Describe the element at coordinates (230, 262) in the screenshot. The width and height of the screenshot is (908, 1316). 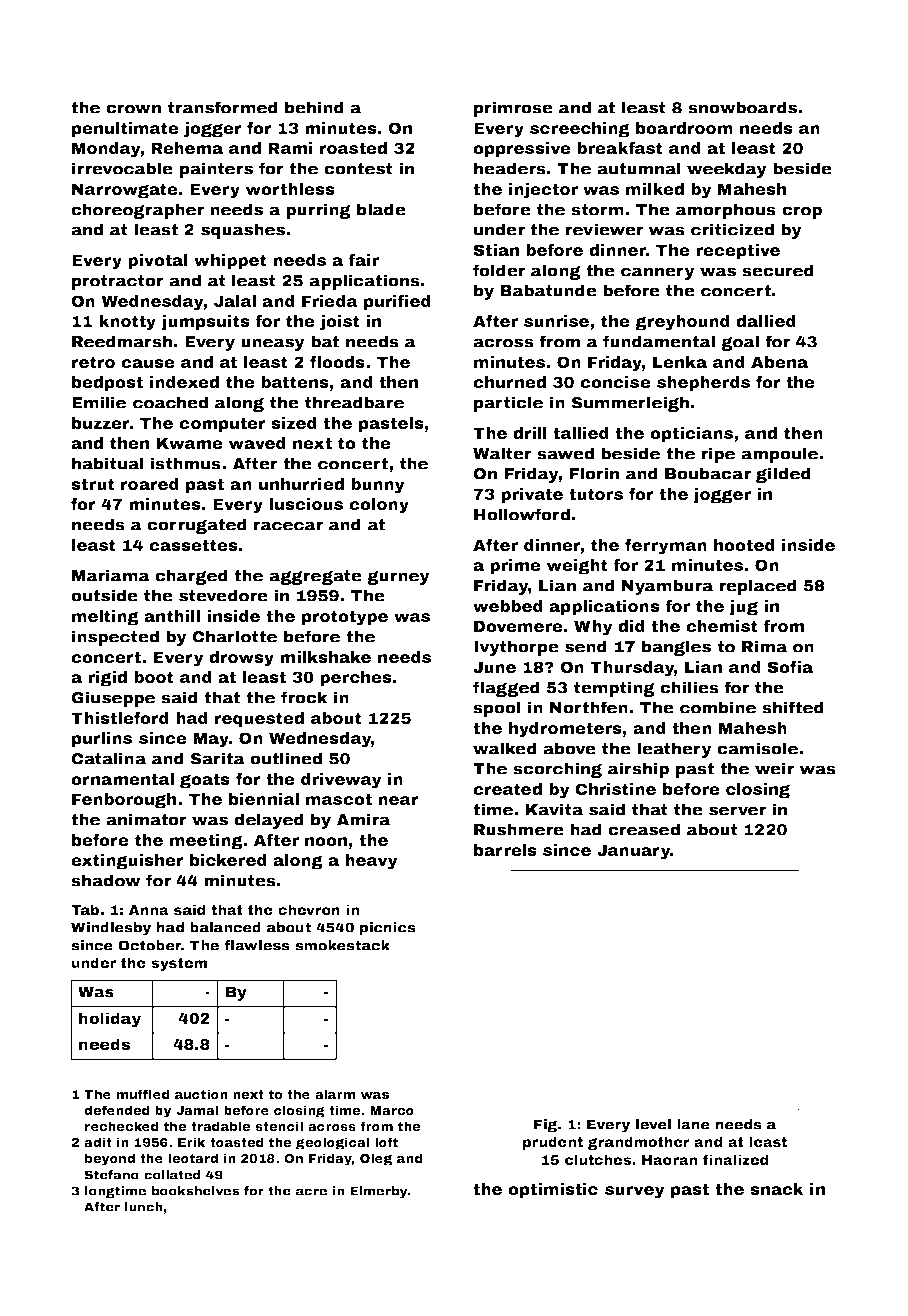
I see `whippet` at that location.
